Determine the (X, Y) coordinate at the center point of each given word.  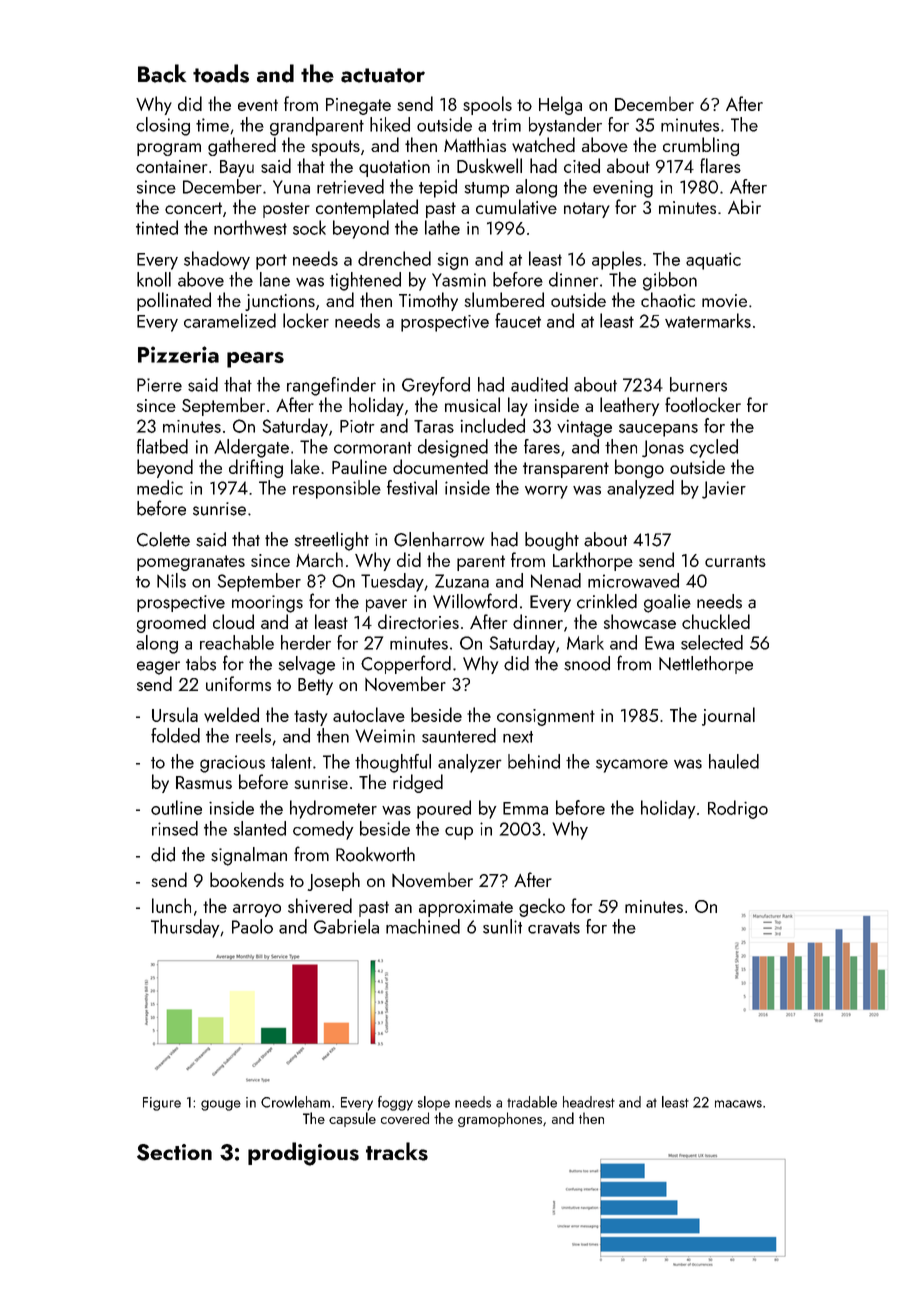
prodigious (303, 1154)
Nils (171, 580)
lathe (442, 227)
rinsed (175, 828)
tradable (532, 1102)
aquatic (713, 261)
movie (724, 300)
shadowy (217, 260)
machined (423, 926)
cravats (554, 928)
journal (728, 716)
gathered (242, 146)
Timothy (428, 301)
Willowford (475, 601)
